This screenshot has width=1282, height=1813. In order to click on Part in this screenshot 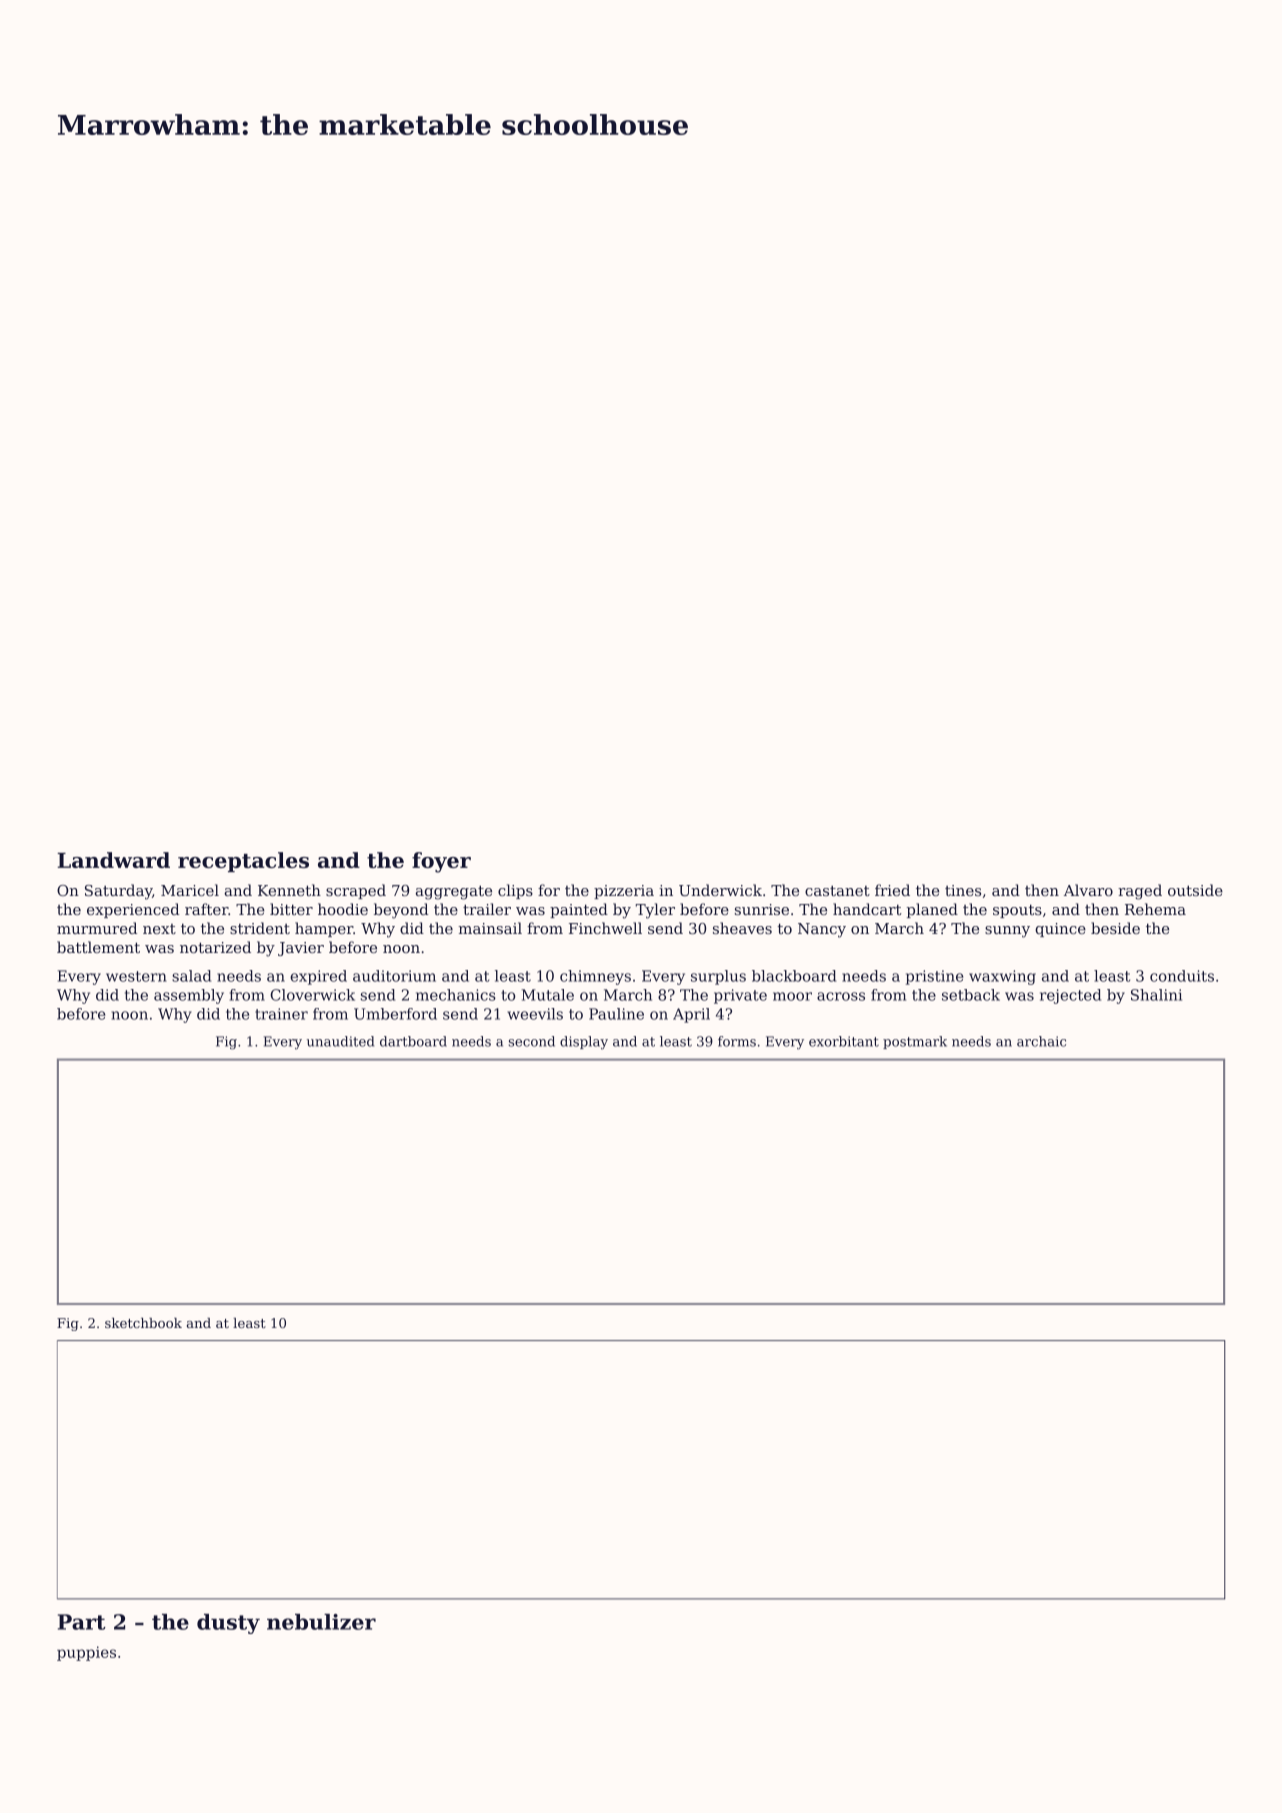, I will do `click(82, 1622)`.
